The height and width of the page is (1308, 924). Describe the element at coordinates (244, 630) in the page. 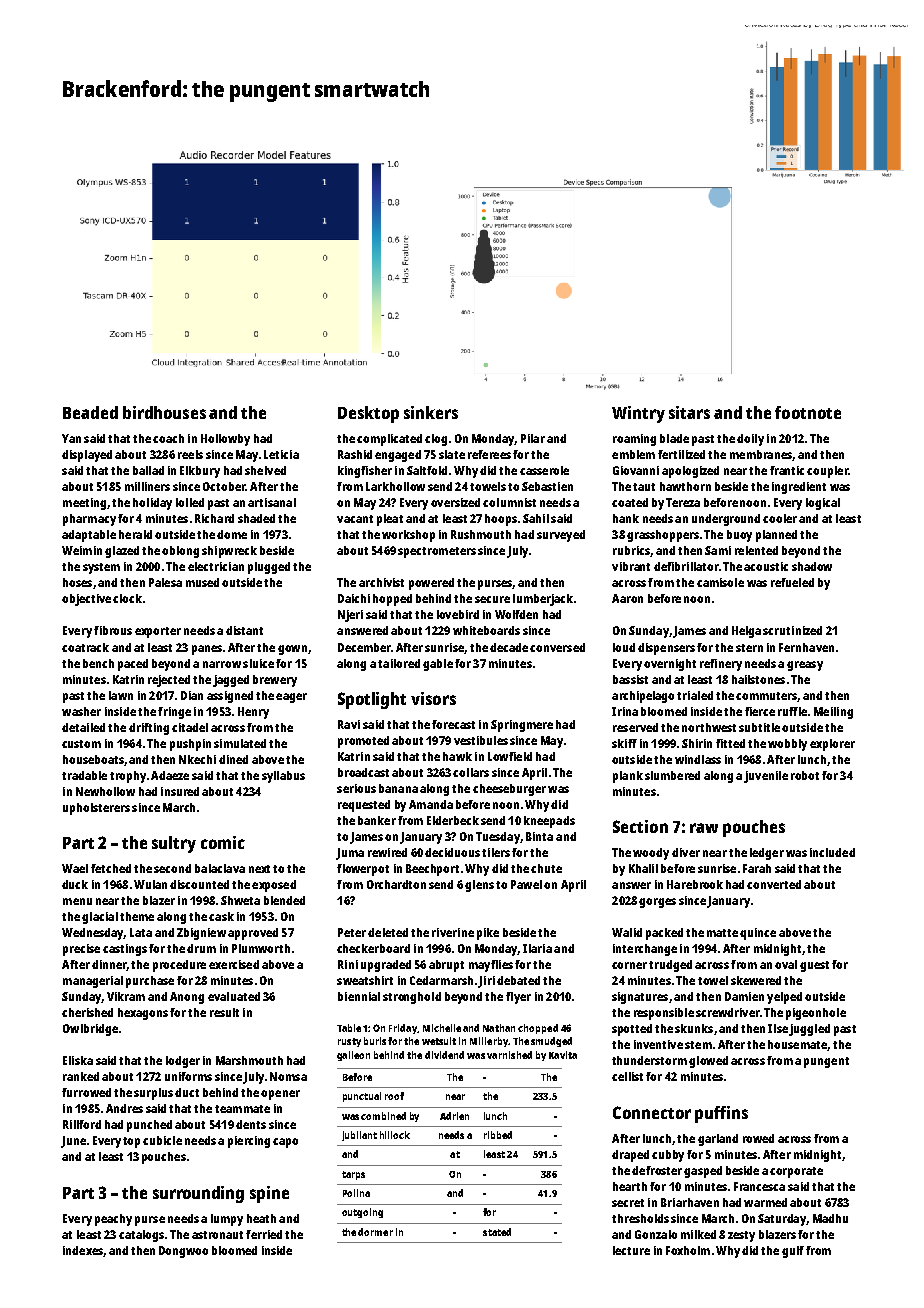

I see `distant` at that location.
